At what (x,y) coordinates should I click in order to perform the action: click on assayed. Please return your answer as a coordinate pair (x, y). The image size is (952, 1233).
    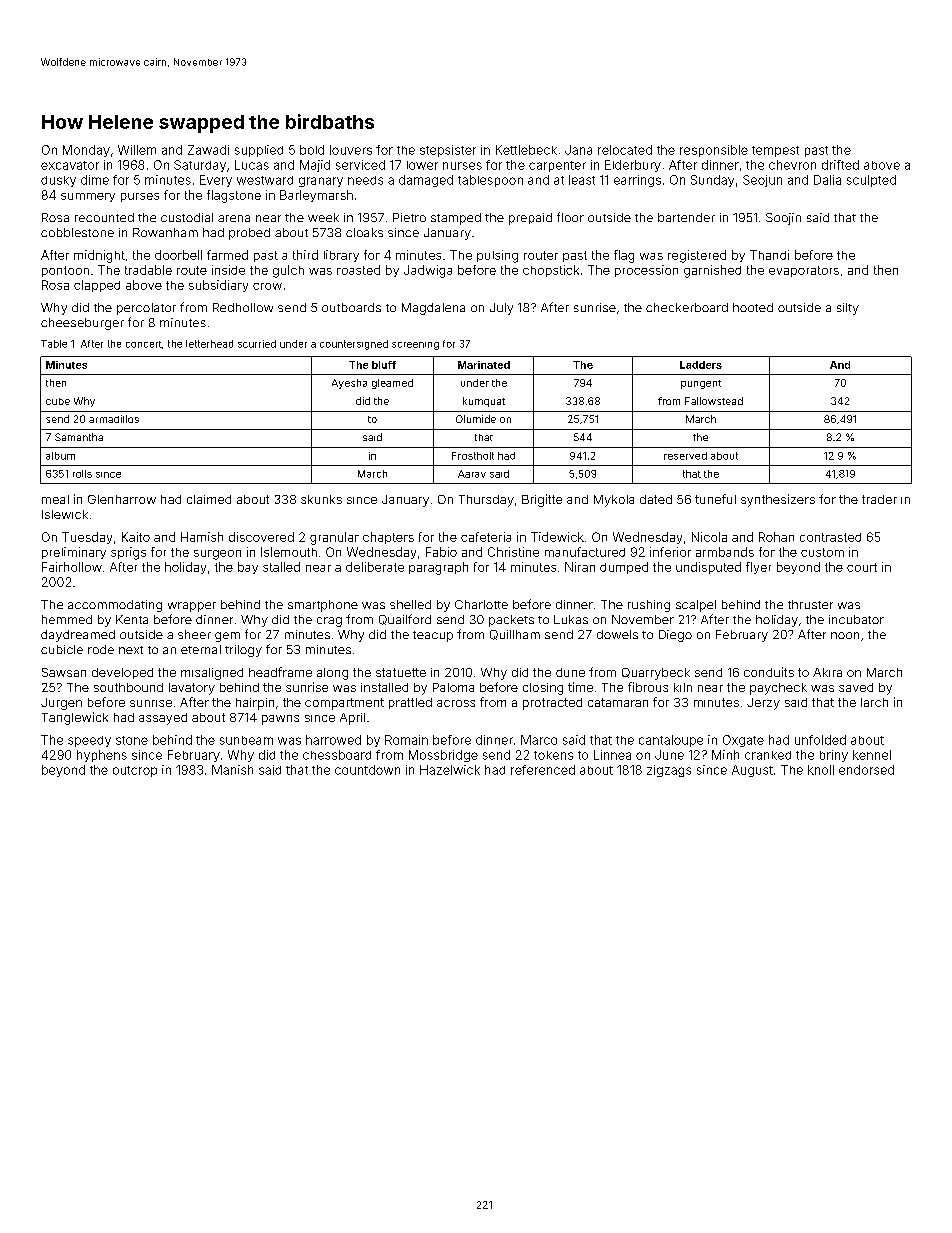
    Looking at the image, I should click on (163, 719).
